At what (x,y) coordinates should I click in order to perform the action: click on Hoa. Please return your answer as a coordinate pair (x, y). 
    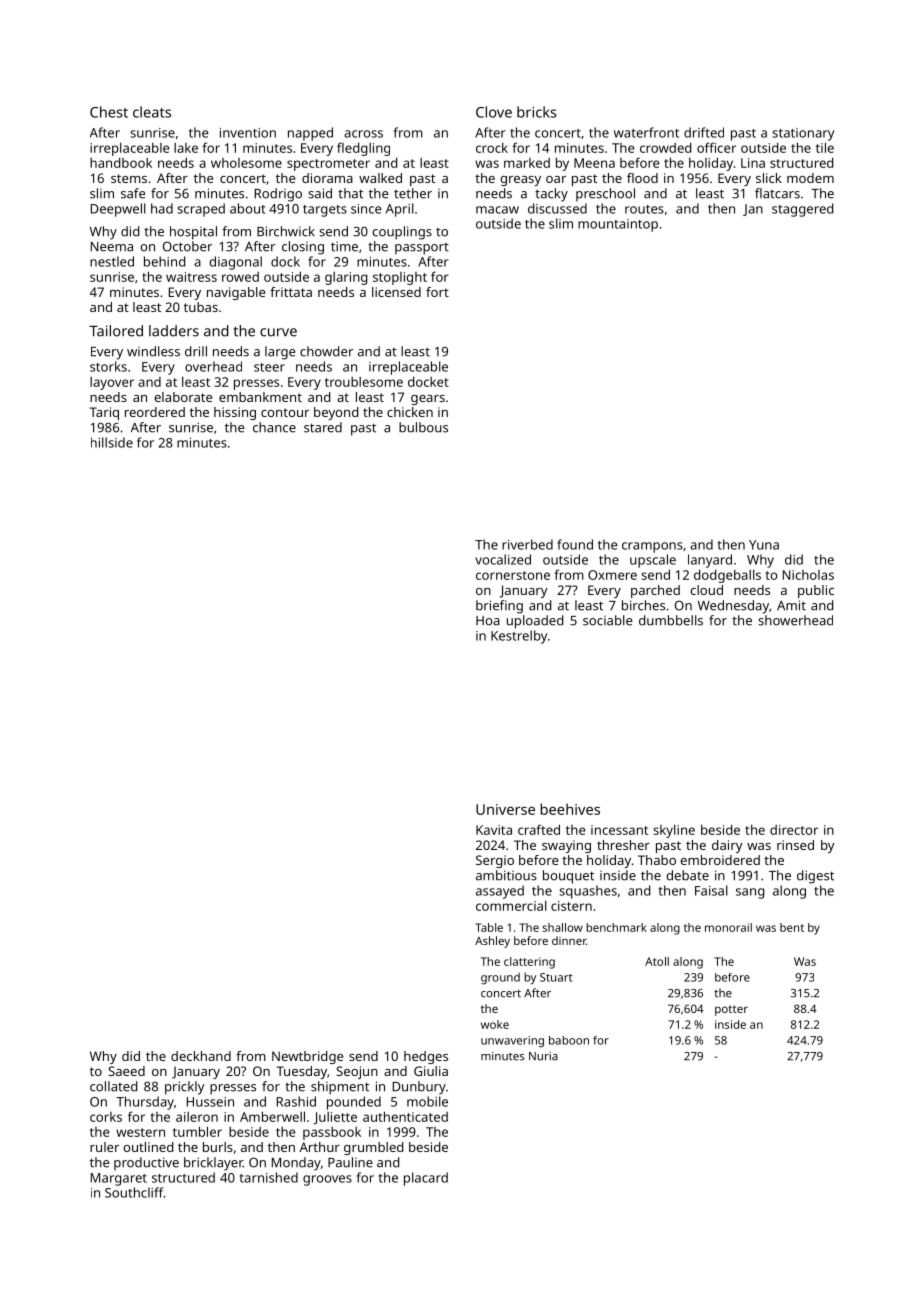
    Looking at the image, I should click on (488, 621).
